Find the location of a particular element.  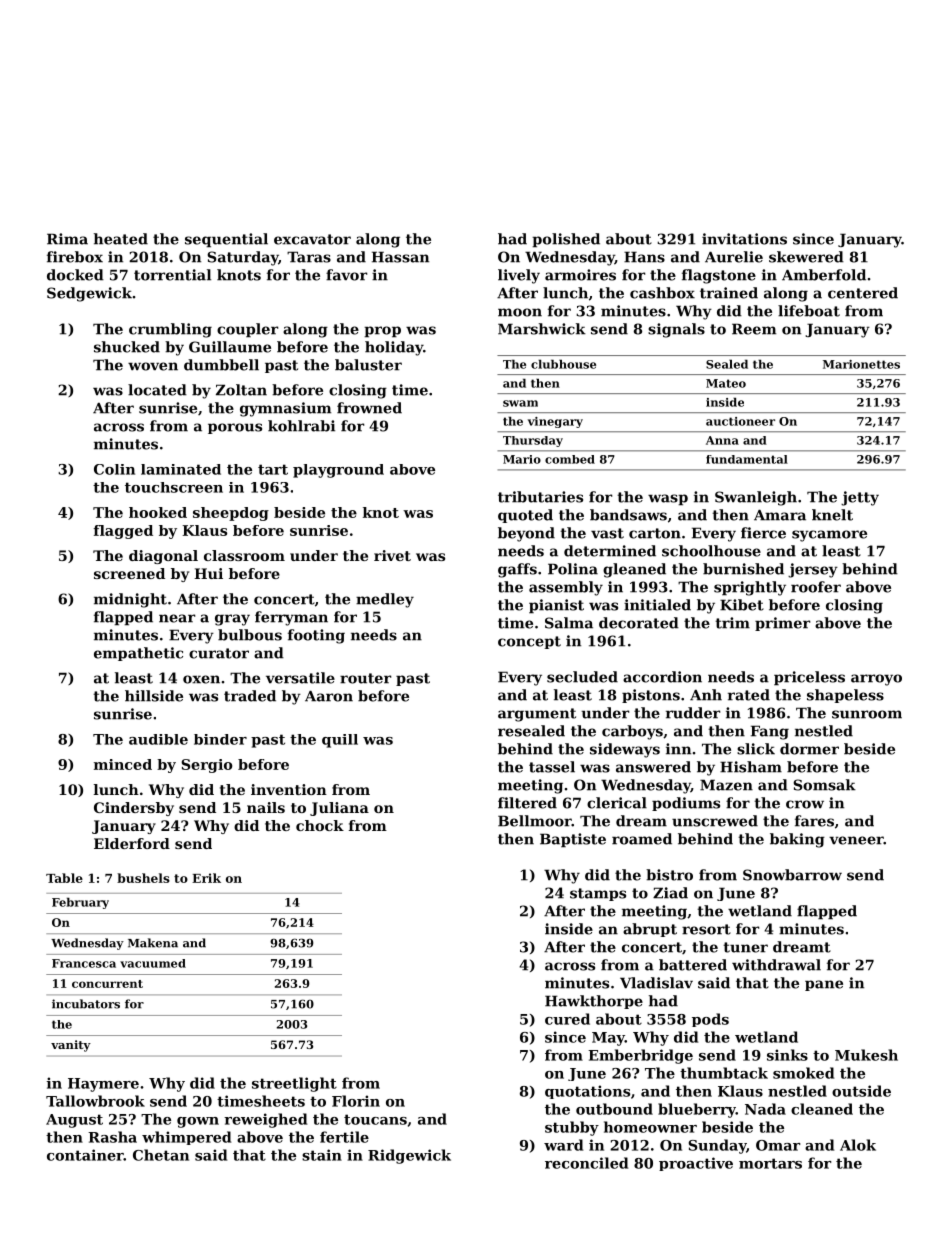

filtered is located at coordinates (527, 803).
